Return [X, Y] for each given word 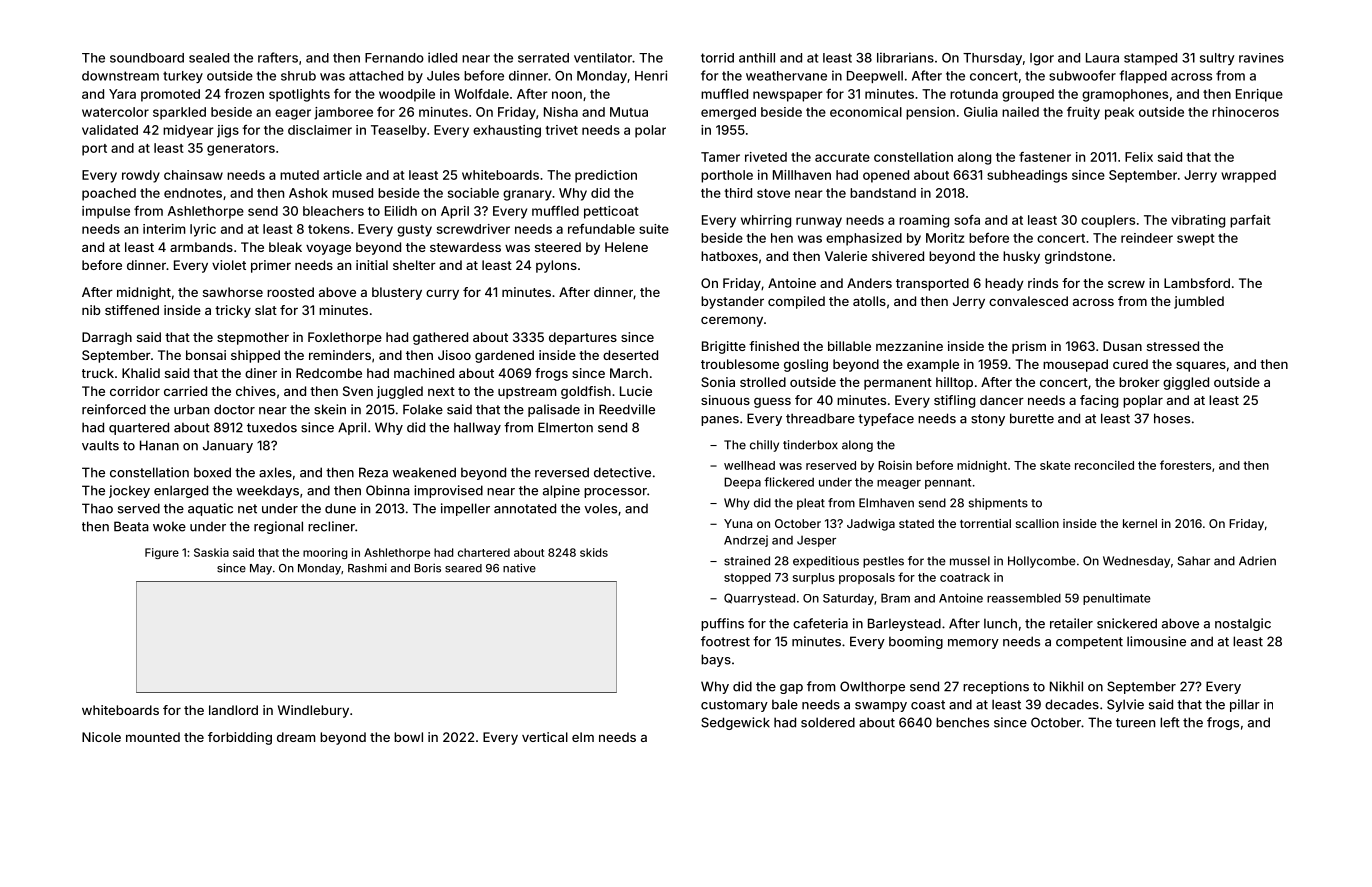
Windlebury [313, 711]
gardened [504, 356]
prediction [606, 176]
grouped [1028, 95]
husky [1021, 257]
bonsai [206, 355]
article [342, 175]
